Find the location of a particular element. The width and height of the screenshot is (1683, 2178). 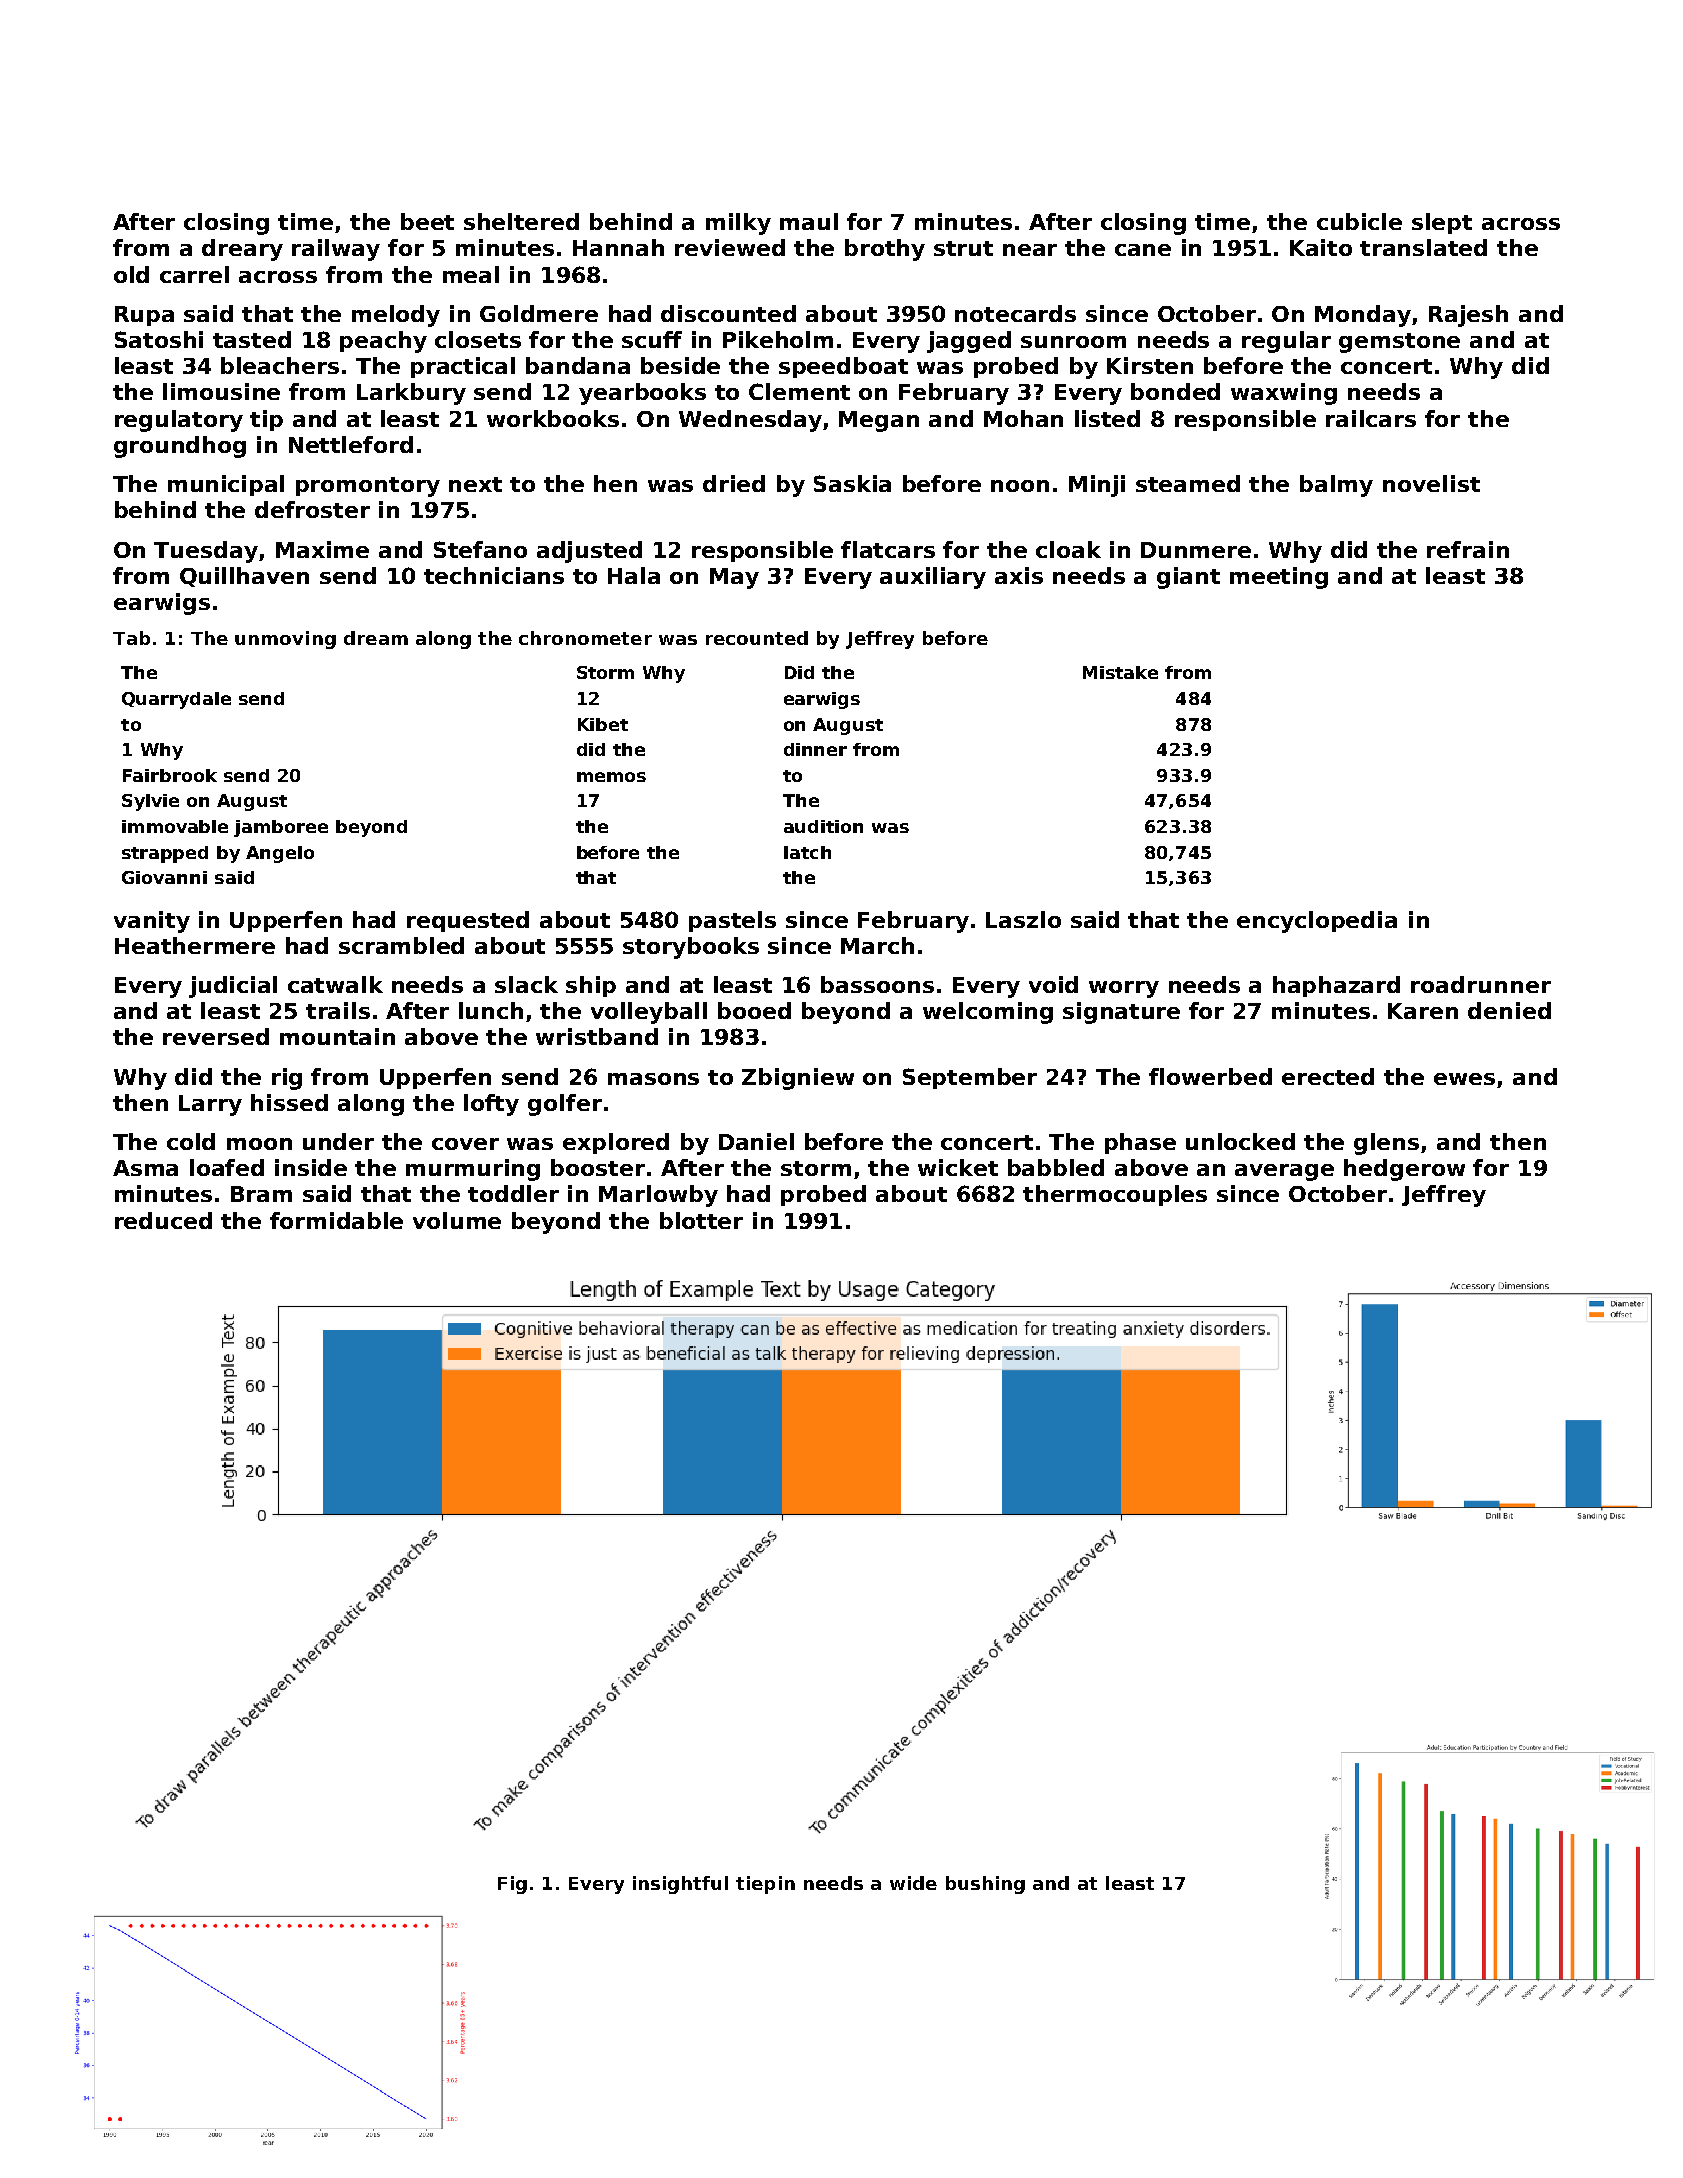

thermocouples is located at coordinates (1115, 1195).
